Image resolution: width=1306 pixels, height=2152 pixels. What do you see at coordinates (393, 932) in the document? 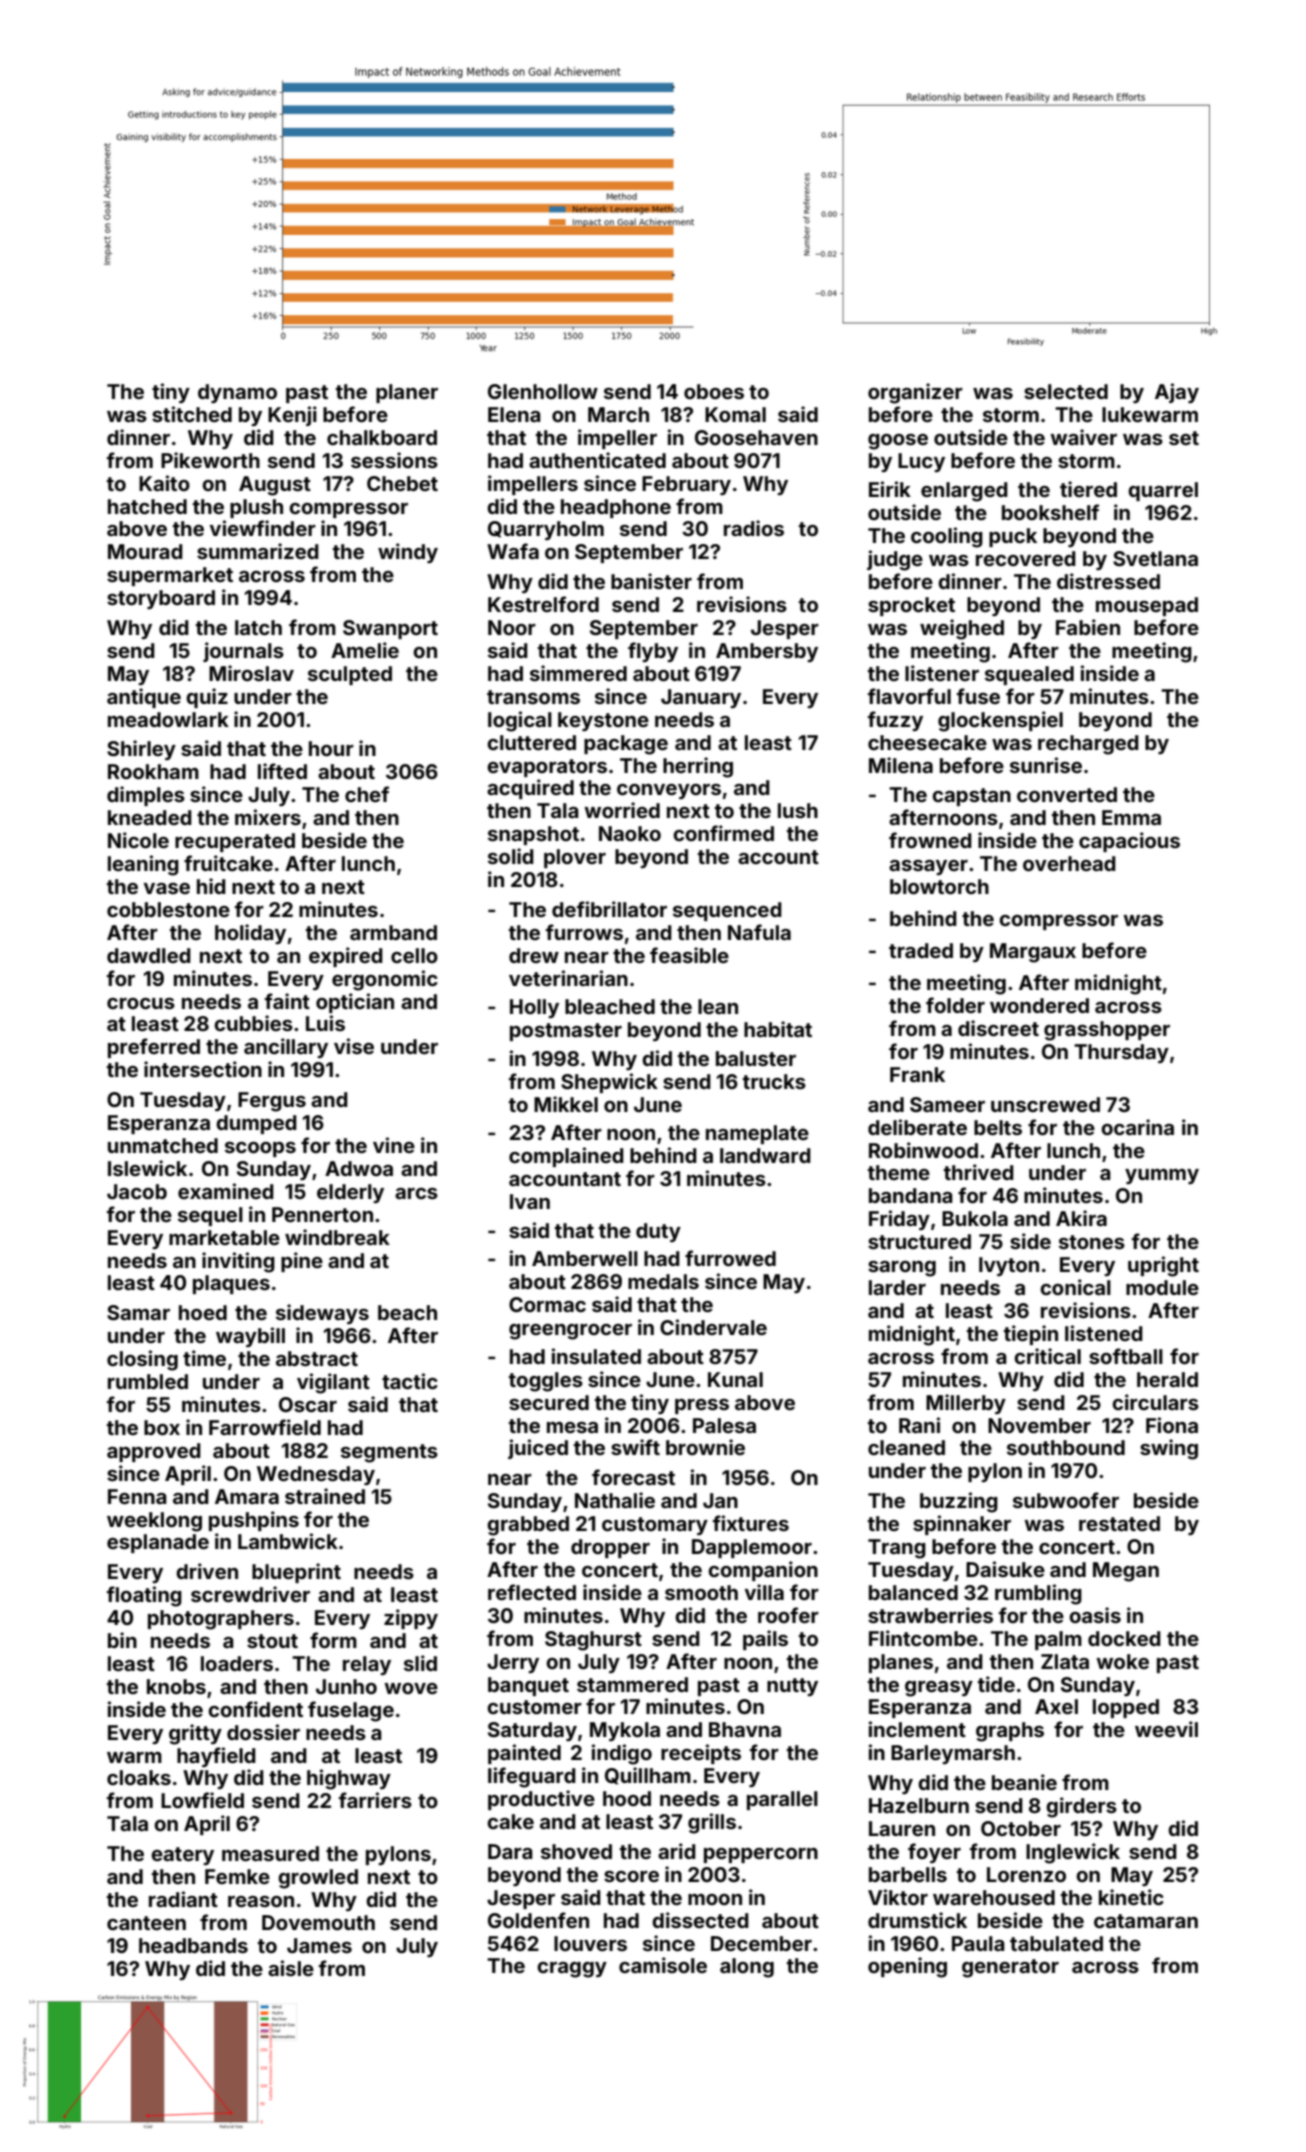
I see `armband` at bounding box center [393, 932].
